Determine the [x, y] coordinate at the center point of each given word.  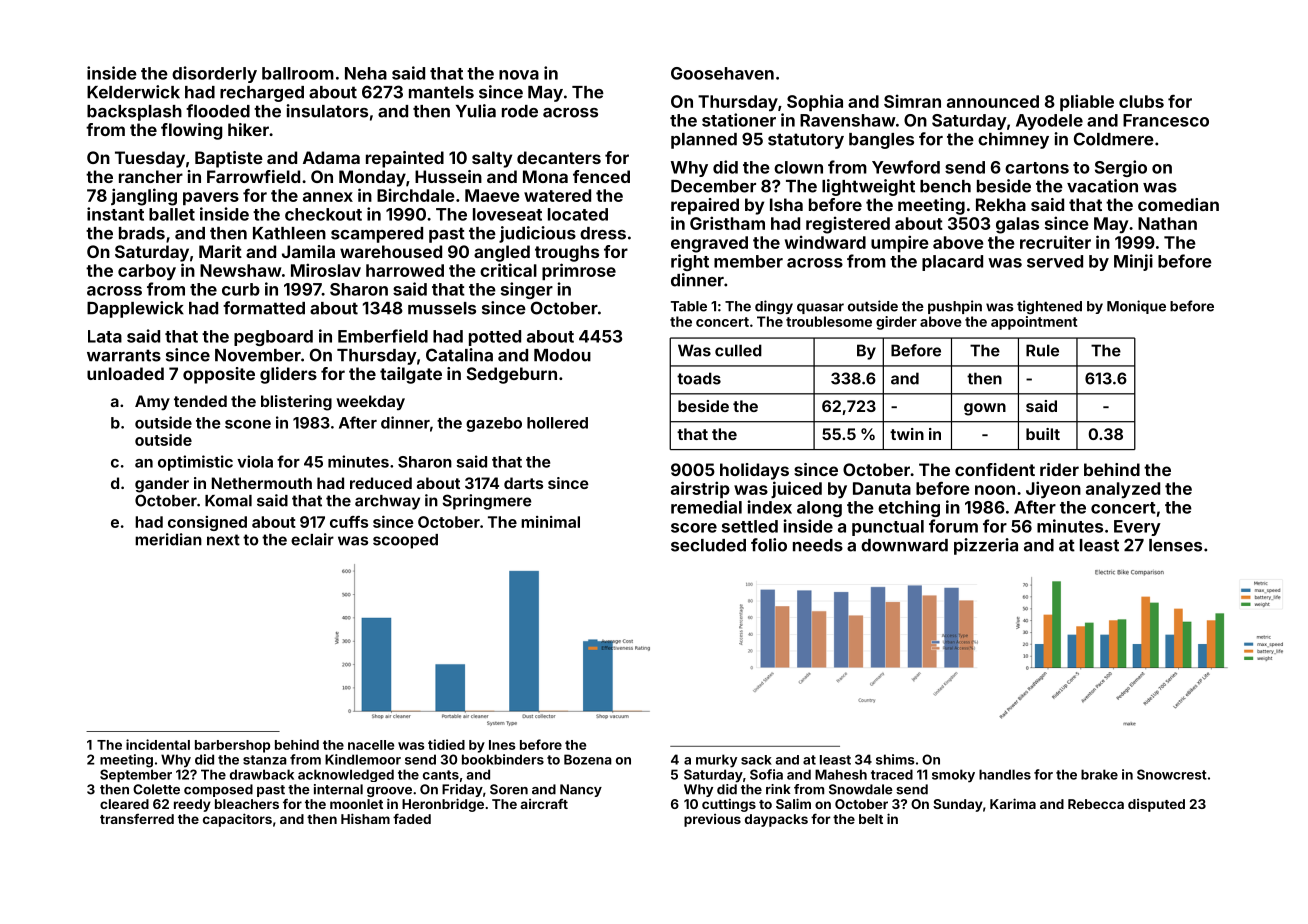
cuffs [349, 522]
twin [907, 434]
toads [699, 378]
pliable [1087, 102]
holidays [754, 471]
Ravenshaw [848, 120]
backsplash [134, 113]
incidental [158, 744]
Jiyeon [1053, 490]
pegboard [273, 338]
